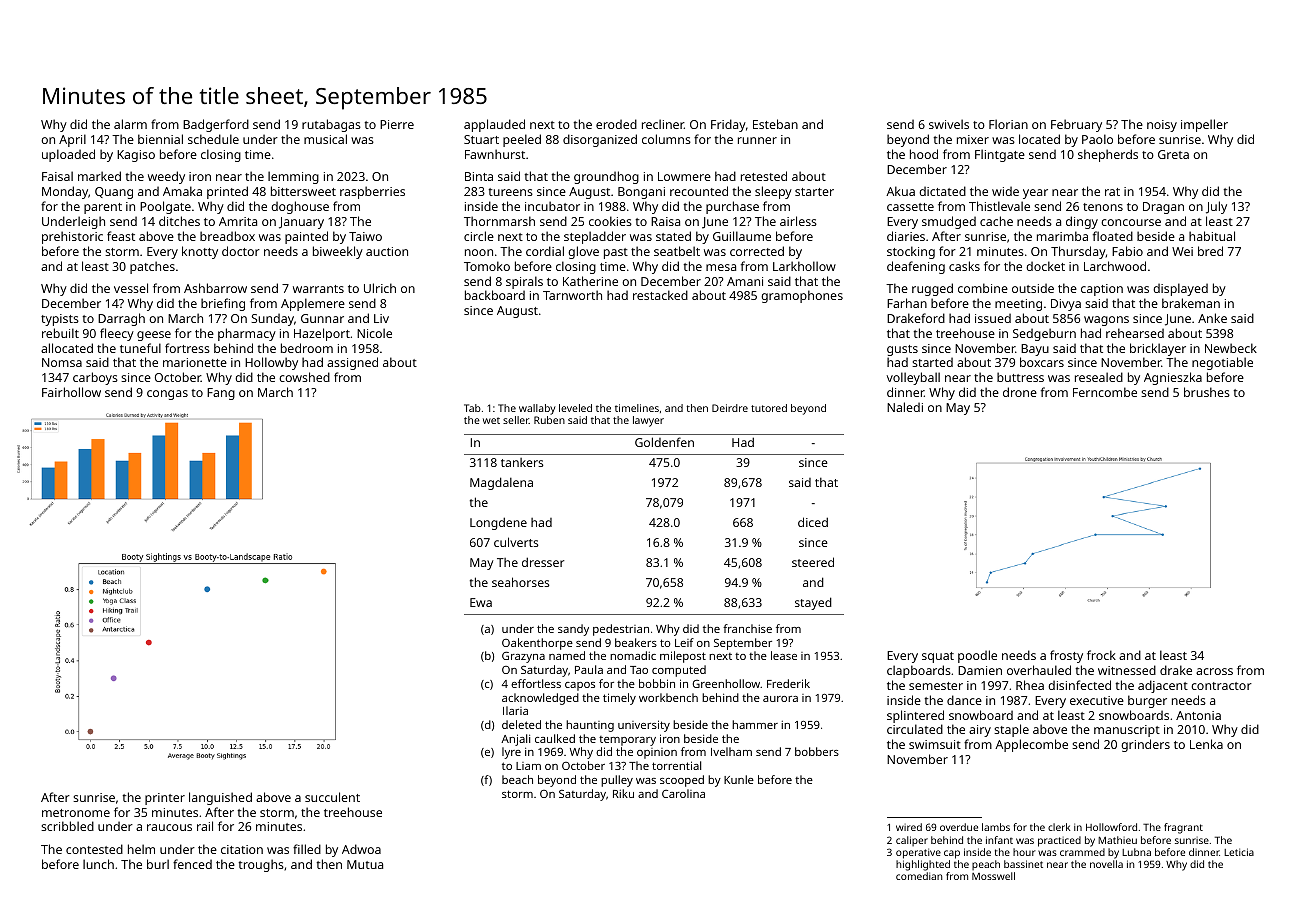  What do you see at coordinates (813, 603) in the document?
I see `stayed` at bounding box center [813, 603].
